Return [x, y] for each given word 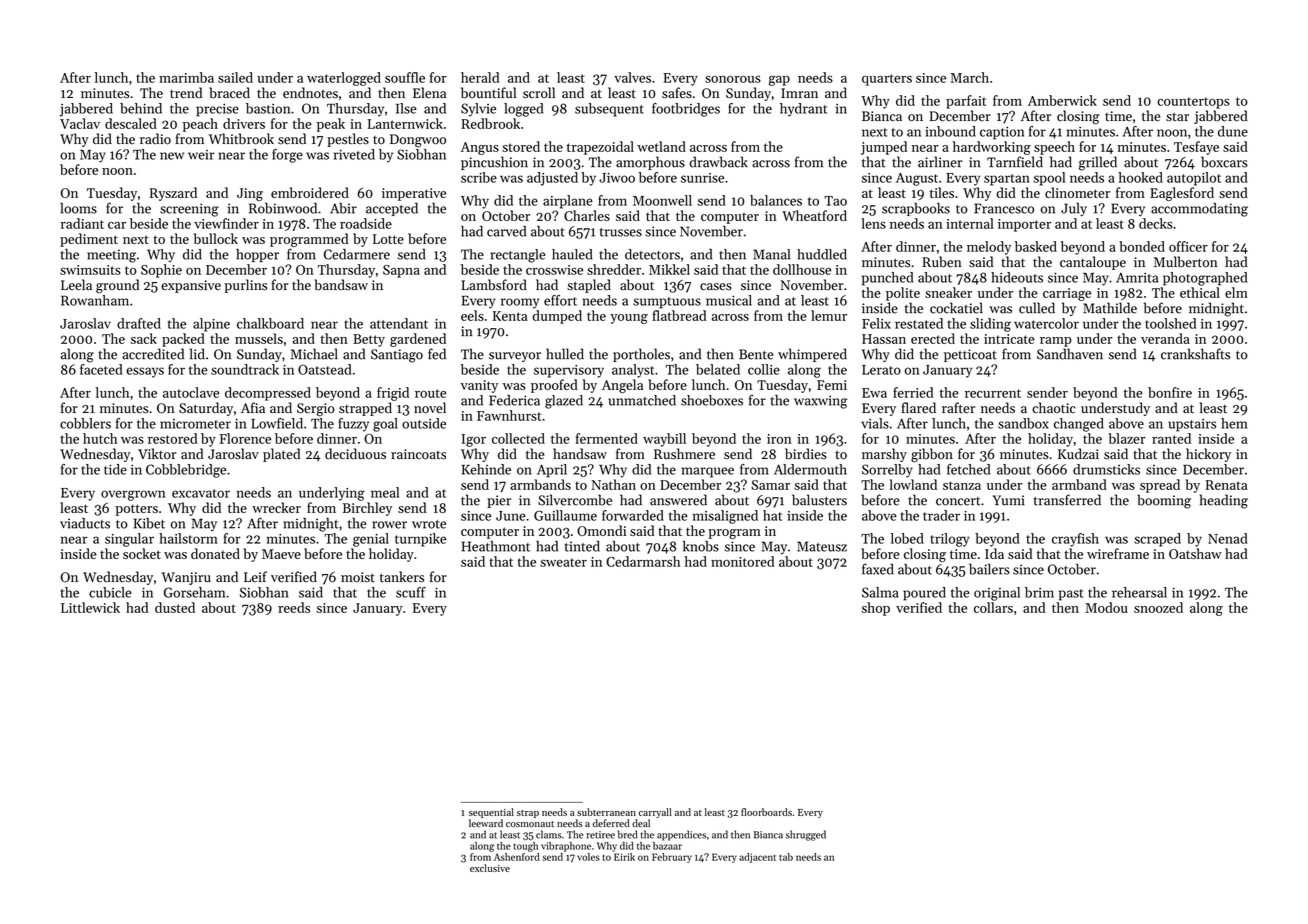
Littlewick [90, 607]
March [969, 77]
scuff [411, 592]
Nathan [614, 484]
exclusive [490, 868]
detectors [652, 254]
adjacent [757, 858]
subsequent [609, 110]
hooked [1141, 177]
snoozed [1158, 607]
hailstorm [188, 538]
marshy [884, 455]
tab [786, 857]
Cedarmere [357, 254]
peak [331, 125]
